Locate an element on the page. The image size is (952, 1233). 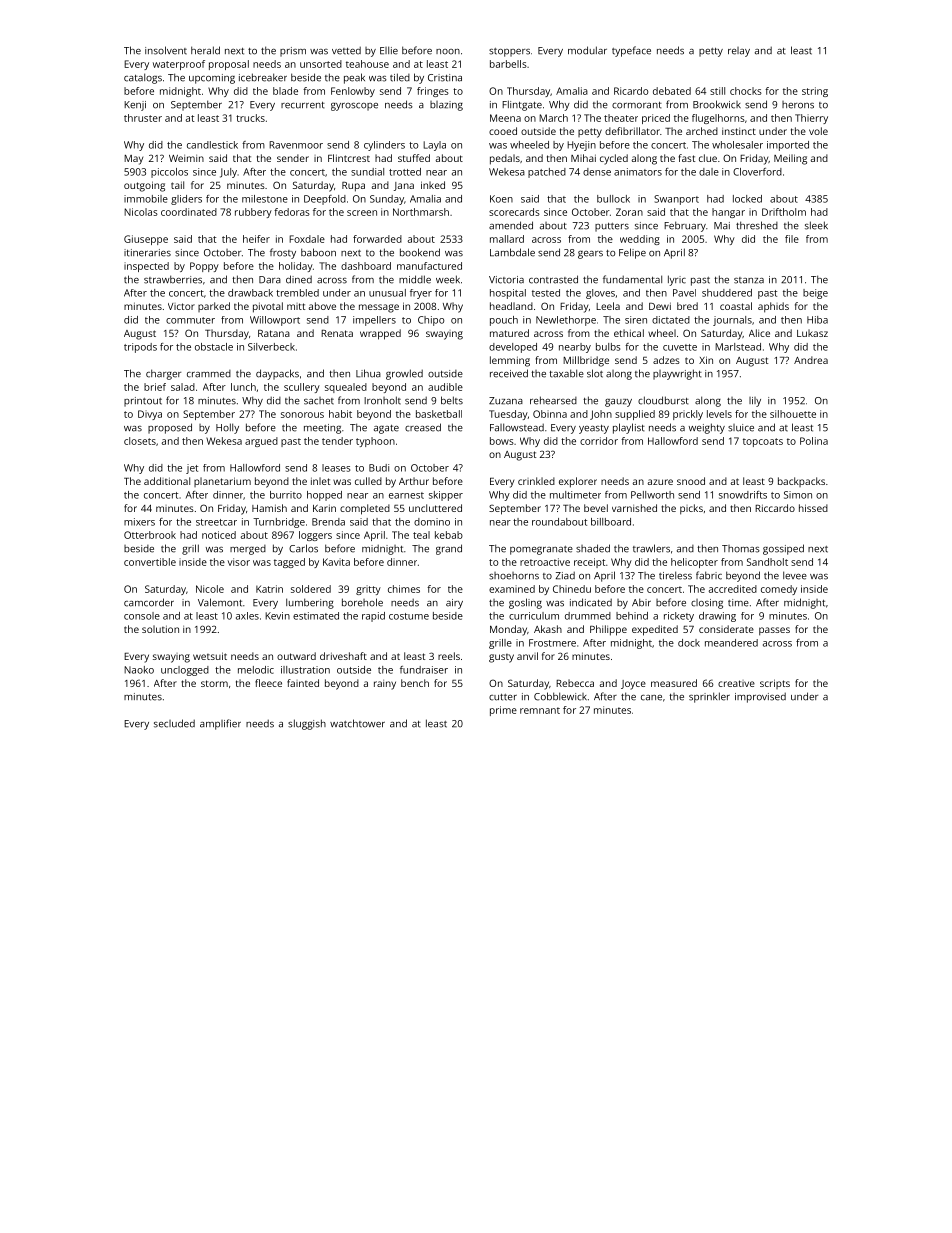
beige is located at coordinates (815, 294).
